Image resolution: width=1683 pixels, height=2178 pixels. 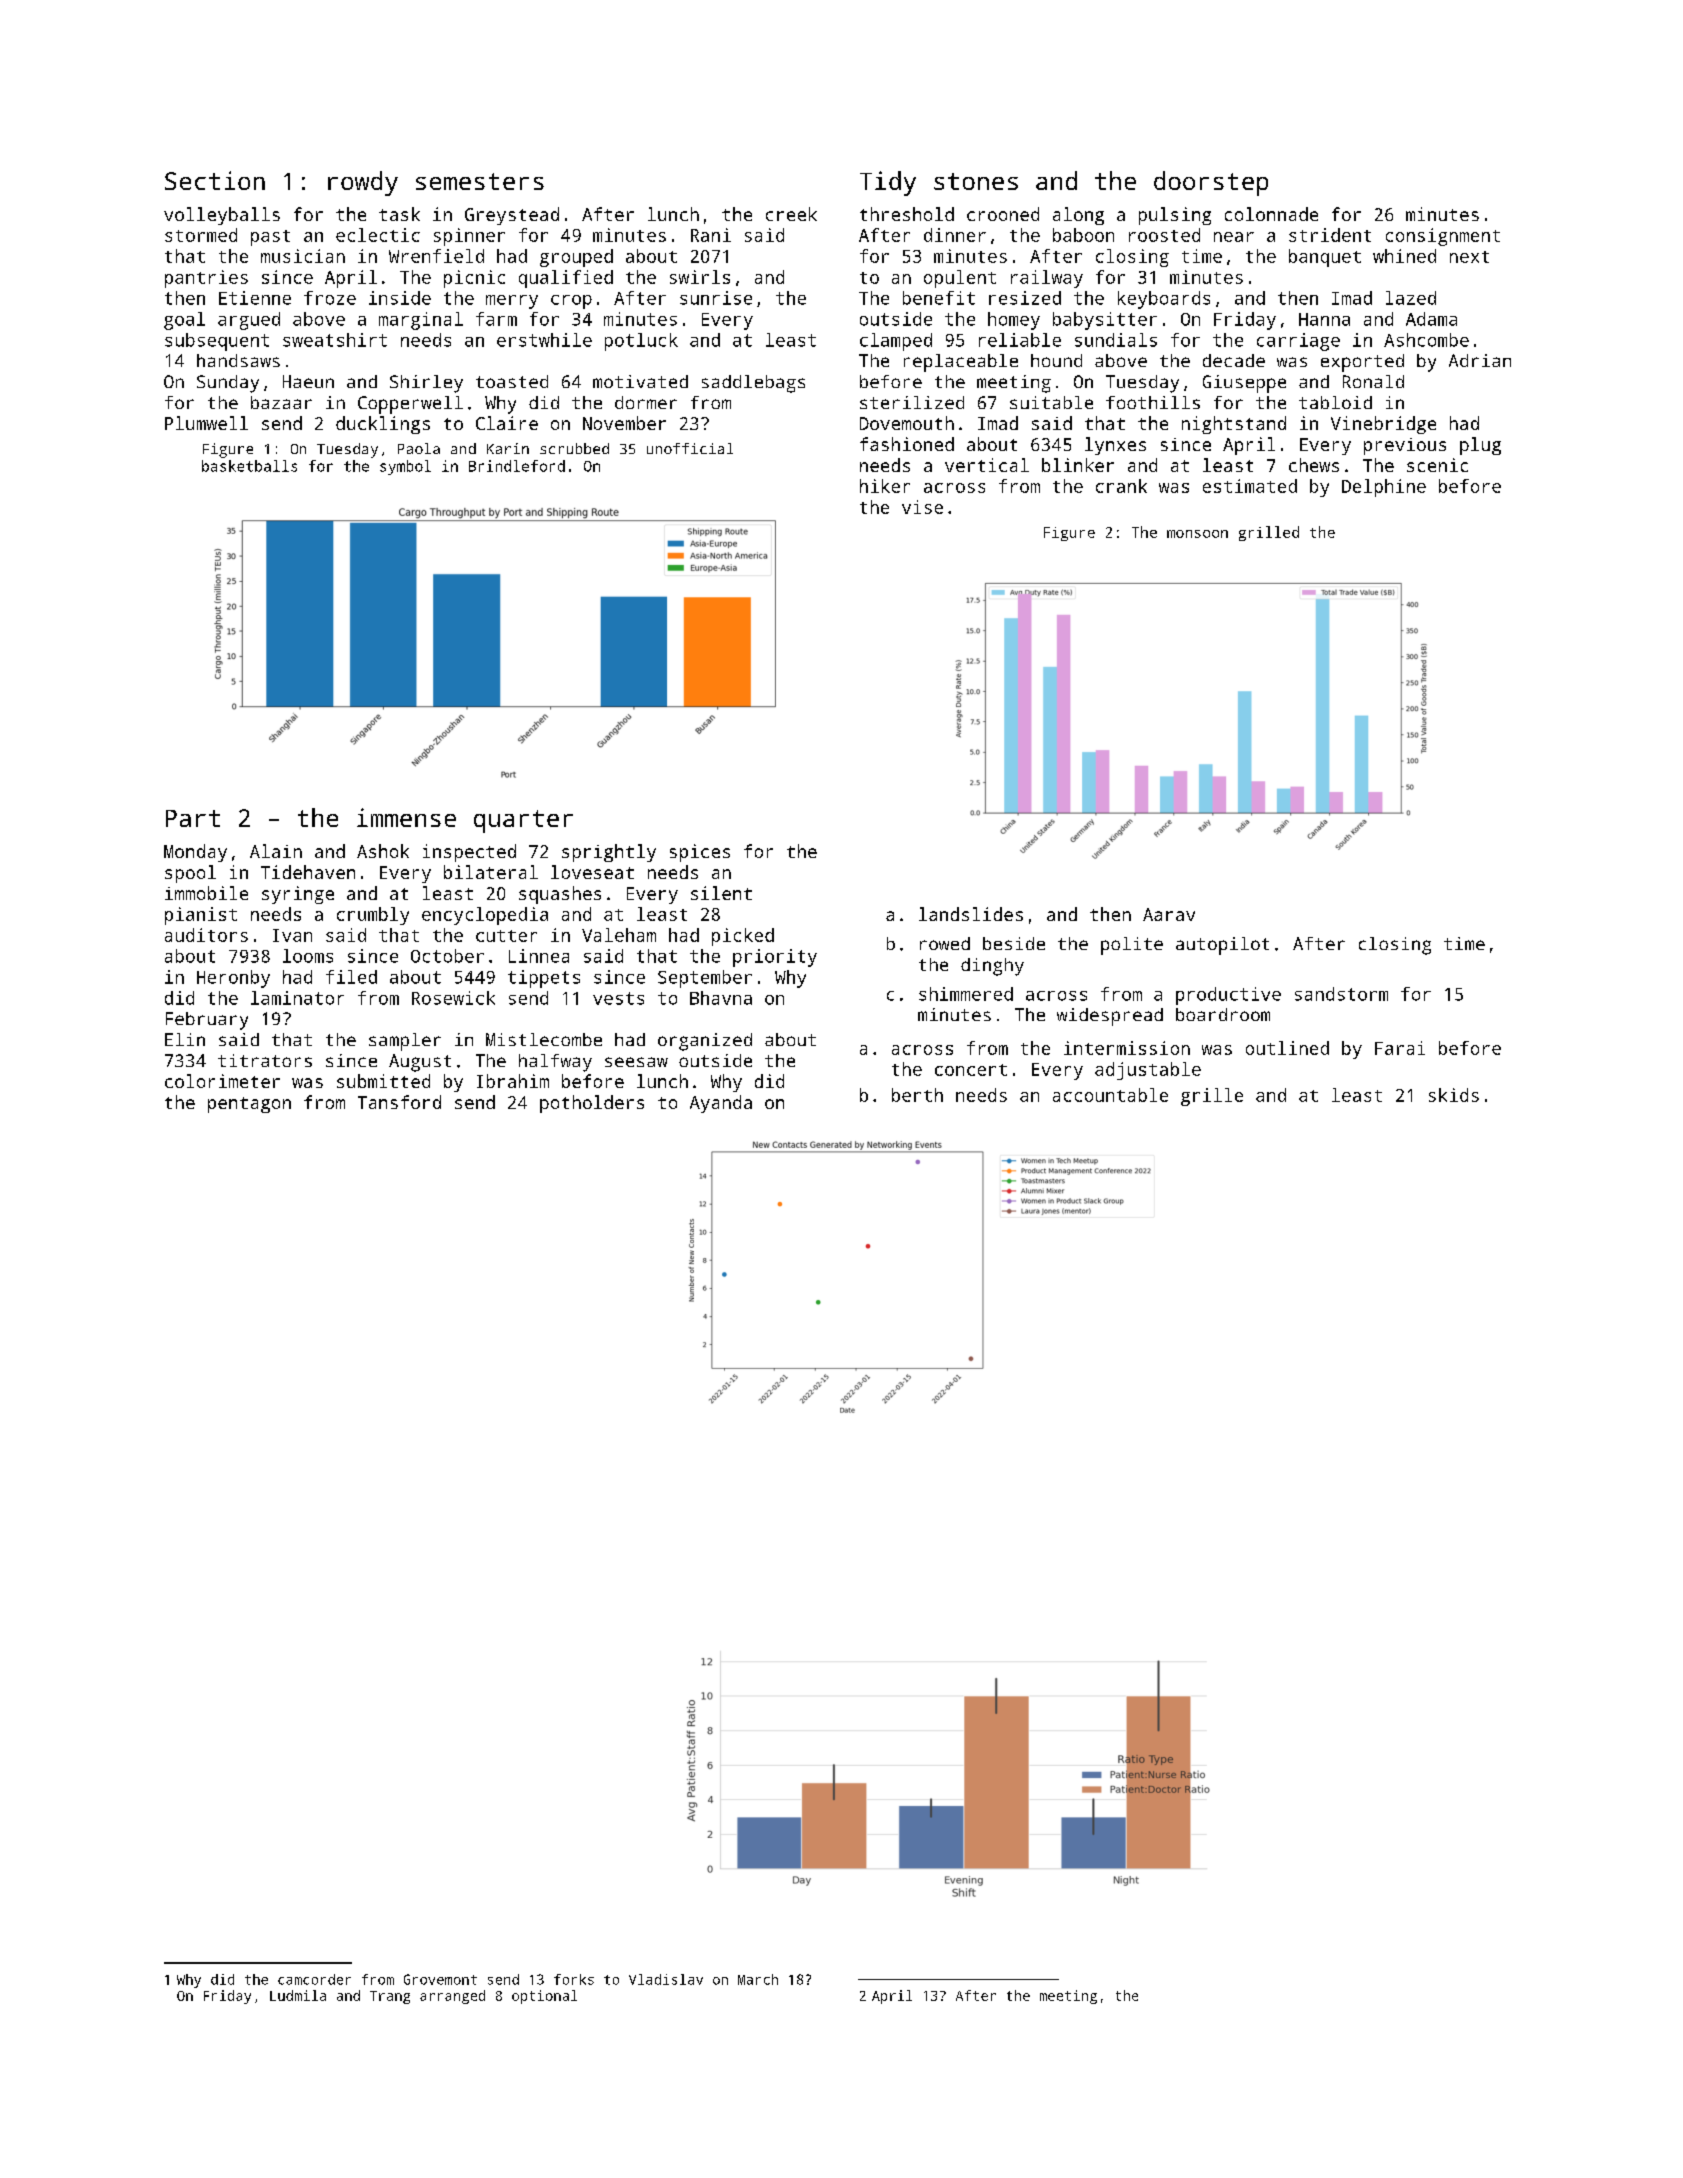 What do you see at coordinates (1211, 183) in the screenshot?
I see `doorstep` at bounding box center [1211, 183].
